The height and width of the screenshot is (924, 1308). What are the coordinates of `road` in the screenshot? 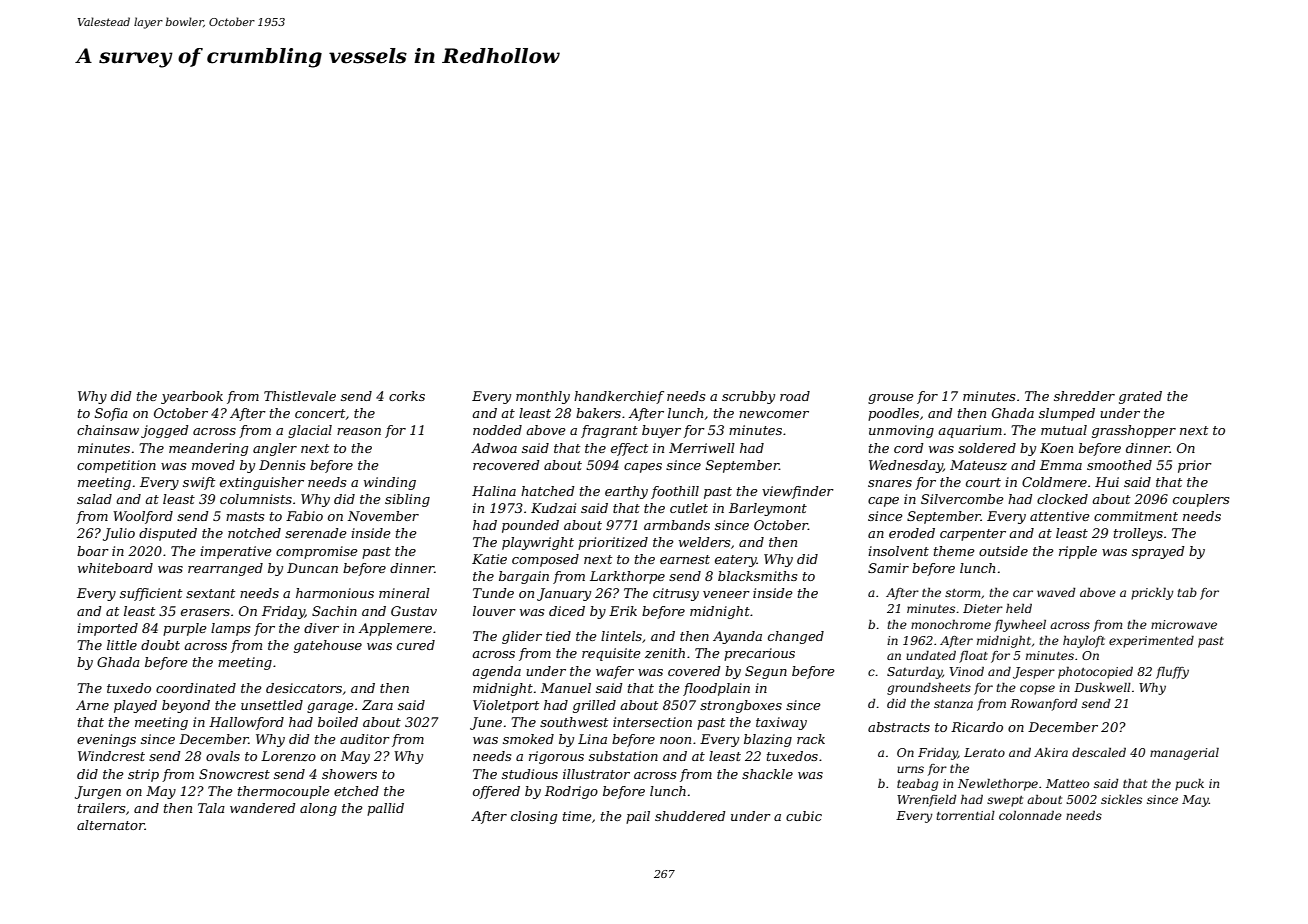 It's located at (795, 396).
